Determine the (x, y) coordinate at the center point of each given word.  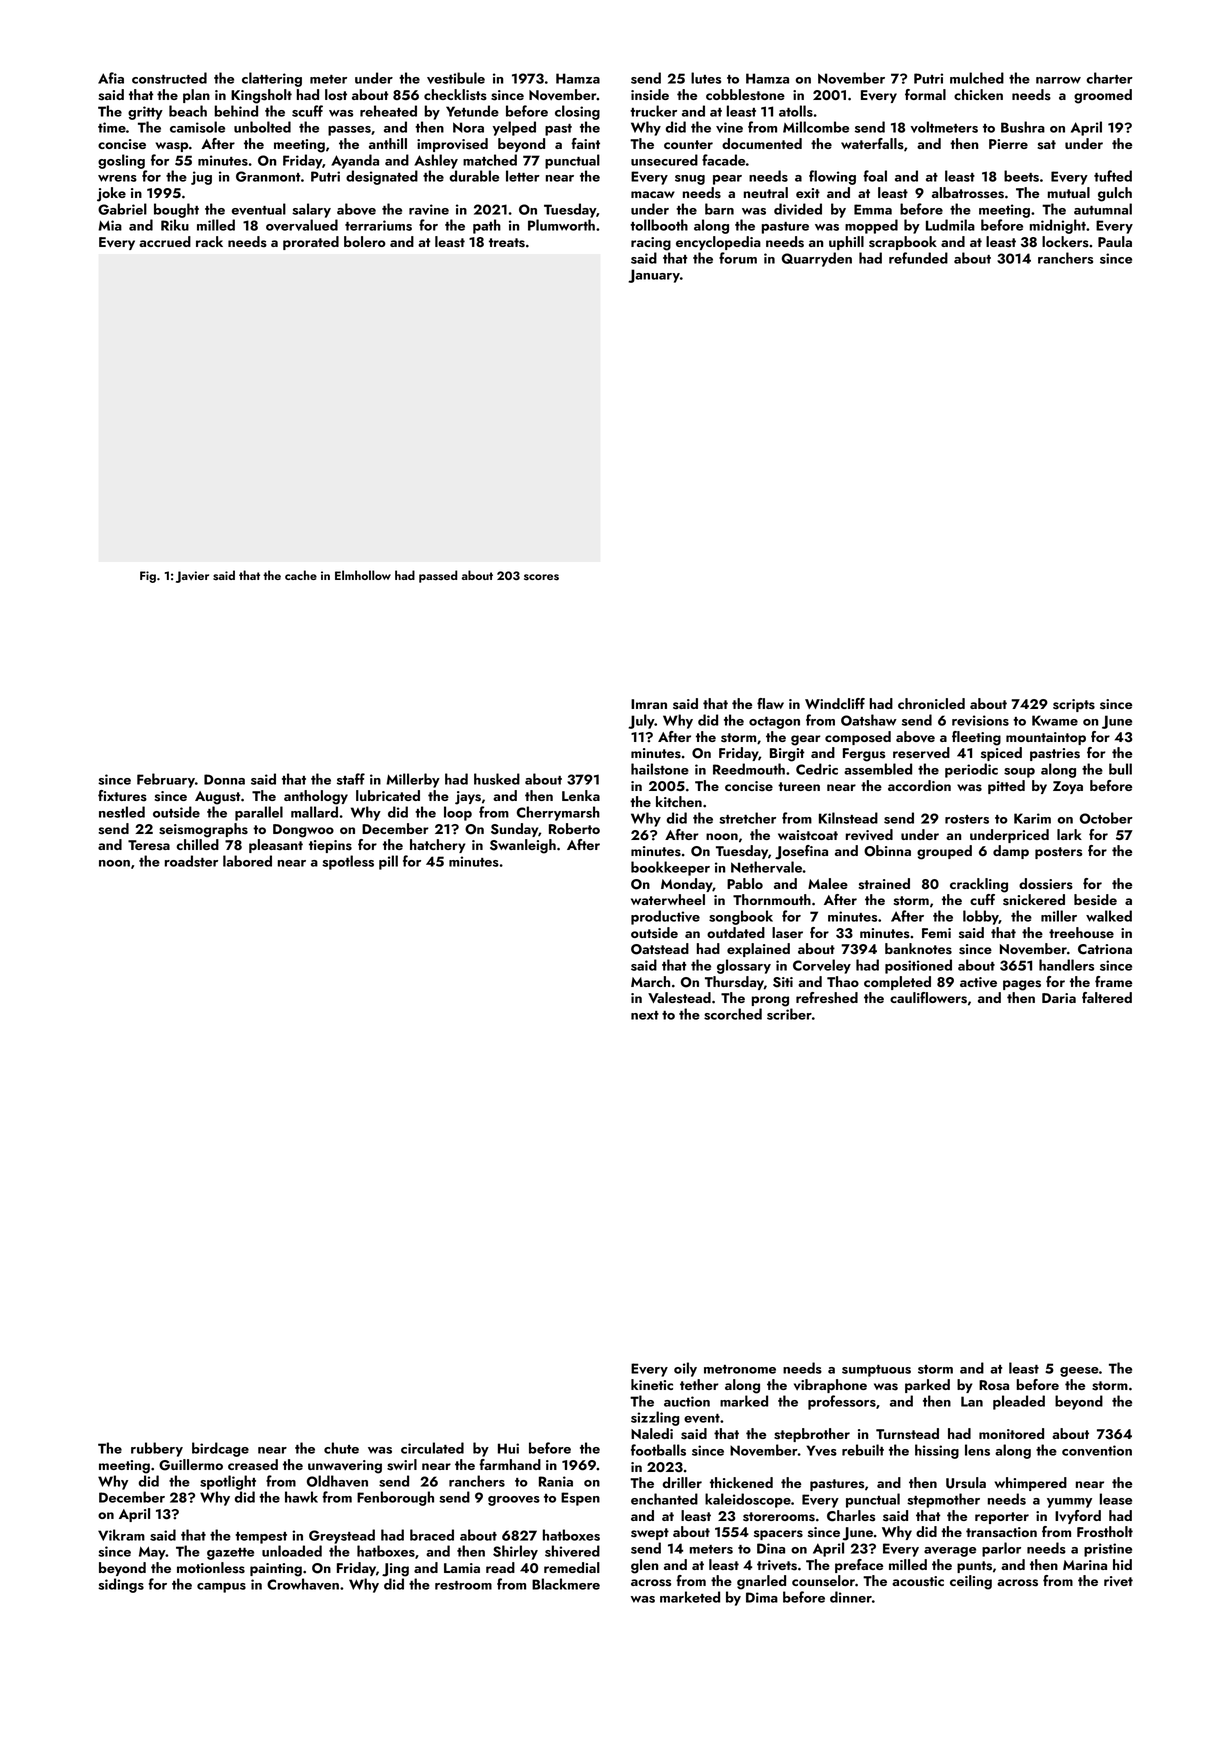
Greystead (342, 1536)
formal (925, 94)
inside (650, 95)
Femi (936, 933)
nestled (122, 812)
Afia (111, 78)
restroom (463, 1585)
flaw (770, 703)
